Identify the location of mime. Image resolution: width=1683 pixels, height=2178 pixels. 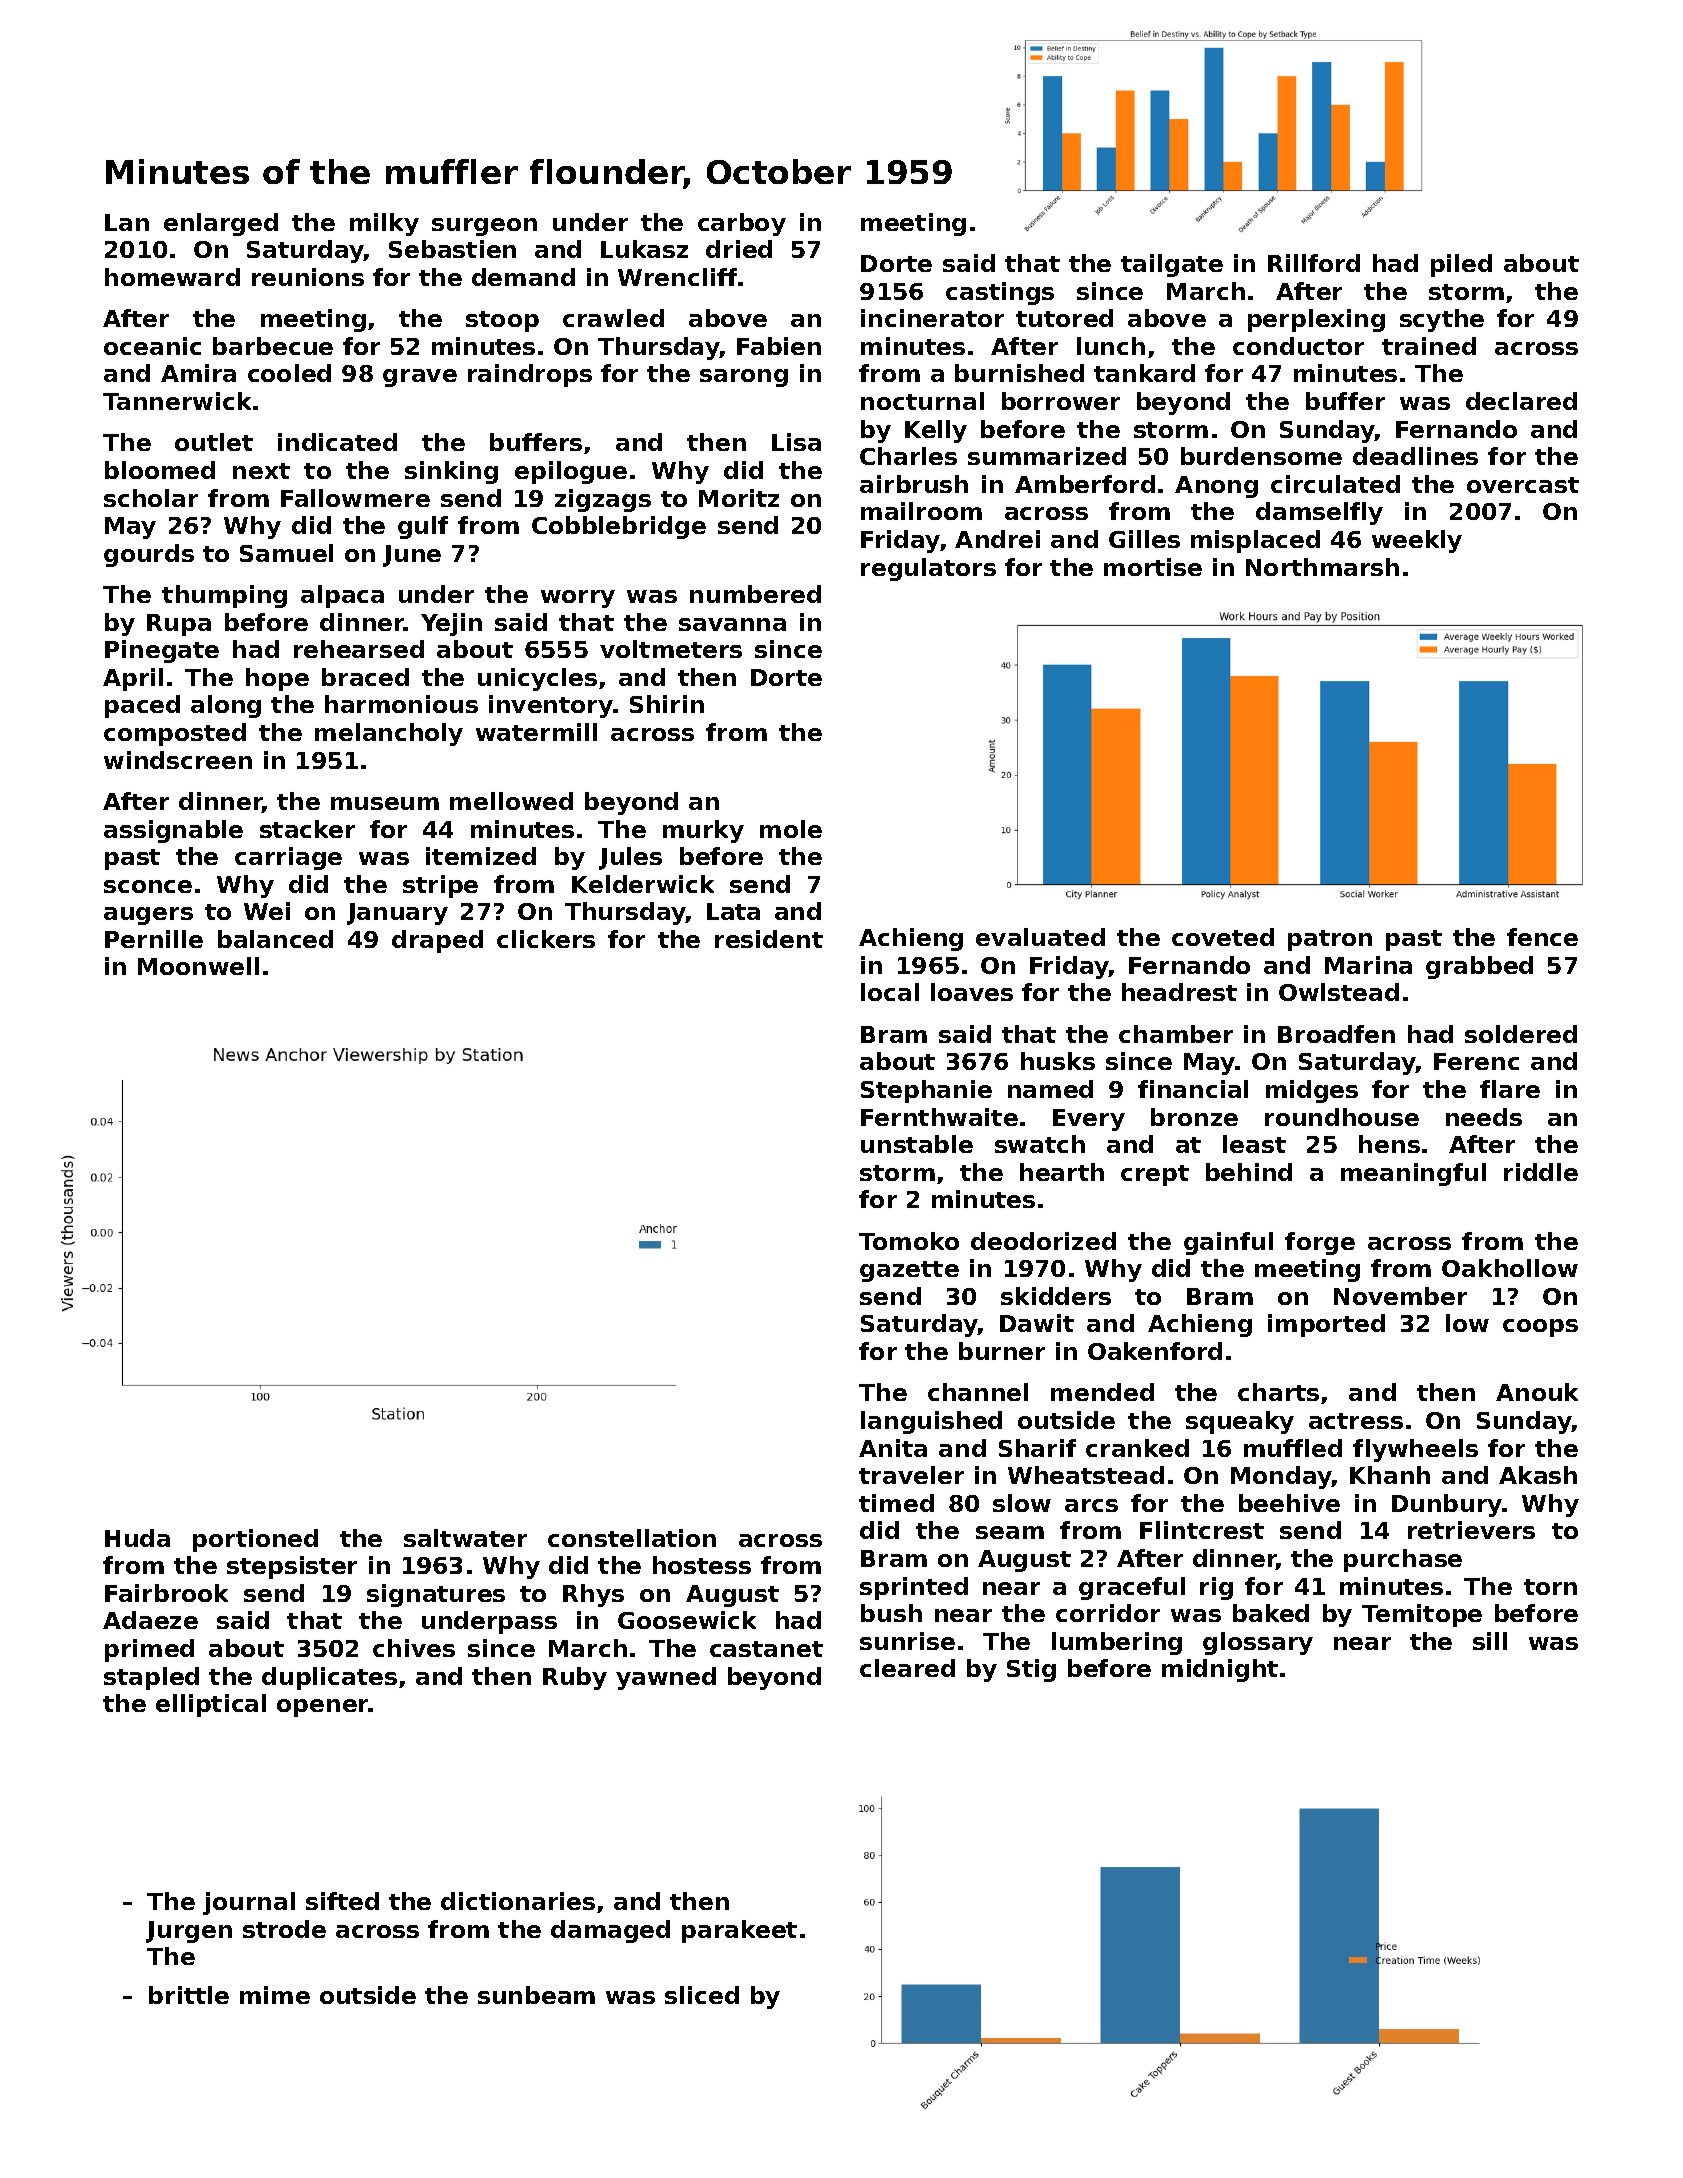
(275, 1995).
